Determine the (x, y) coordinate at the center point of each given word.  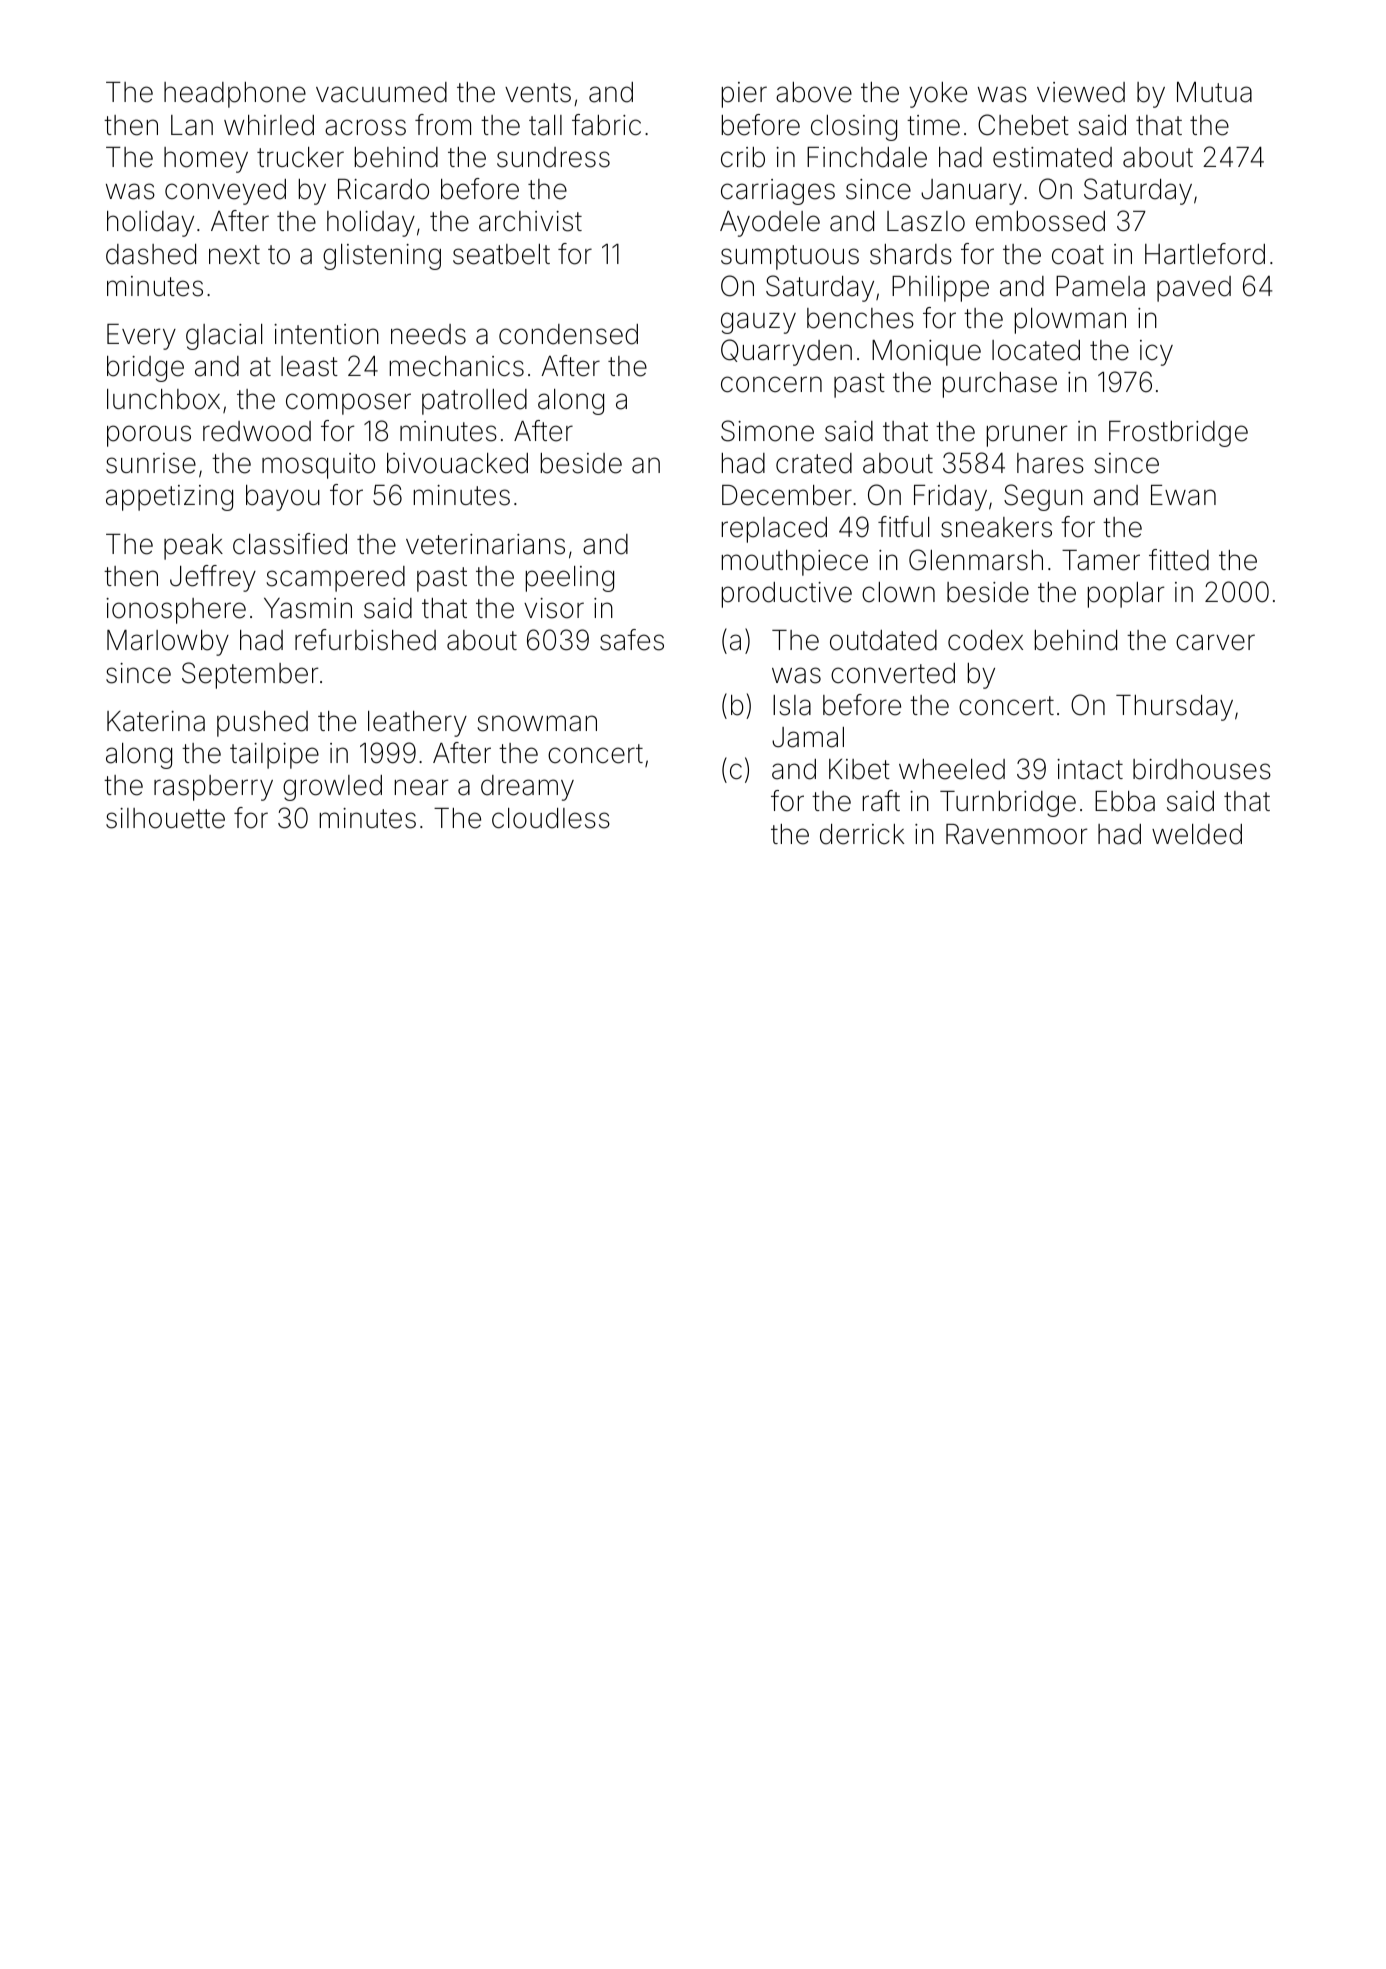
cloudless (551, 818)
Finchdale (867, 157)
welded (1197, 834)
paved (1194, 289)
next (234, 255)
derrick (862, 834)
